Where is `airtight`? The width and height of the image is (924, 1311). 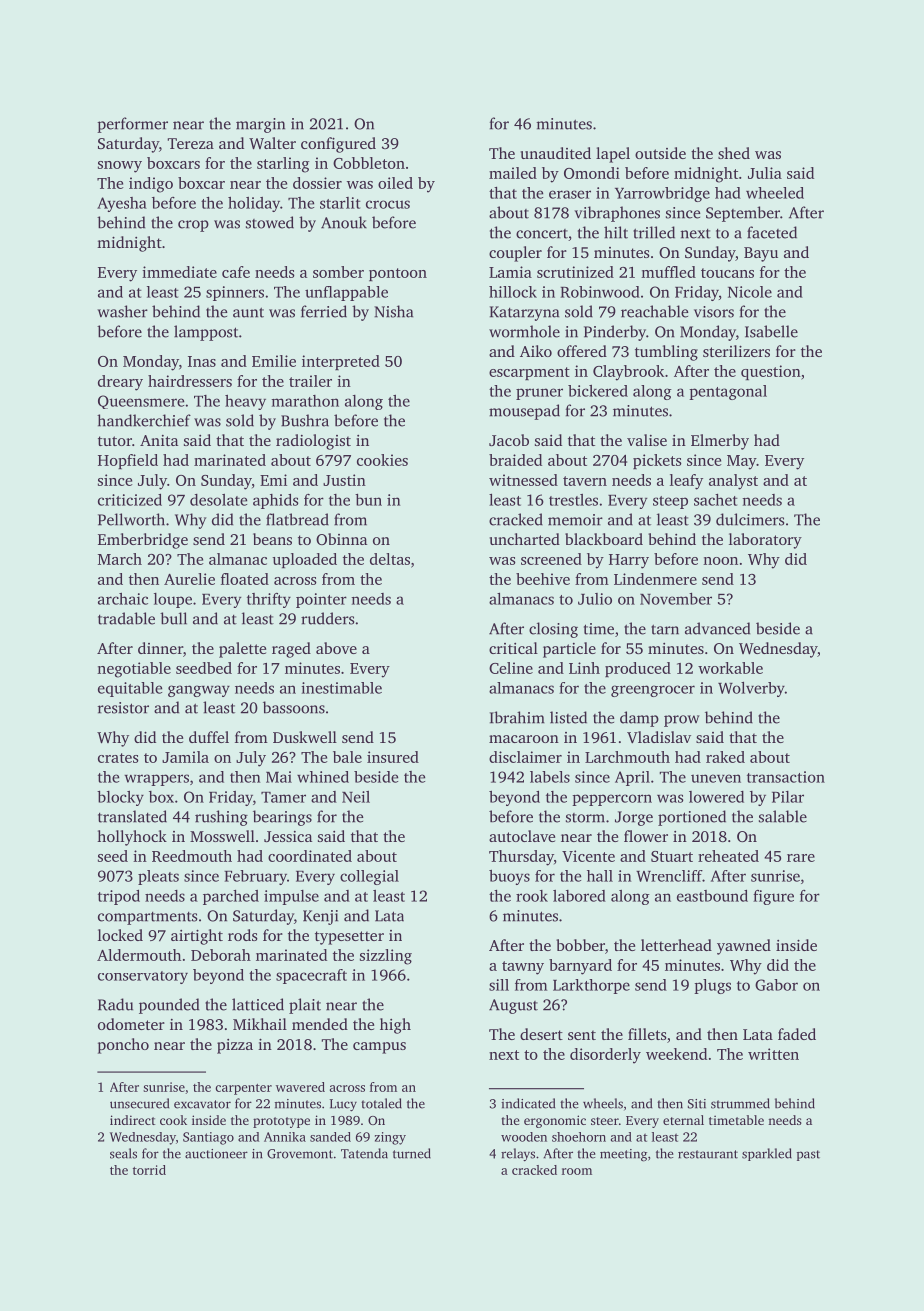 airtight is located at coordinates (197, 937).
